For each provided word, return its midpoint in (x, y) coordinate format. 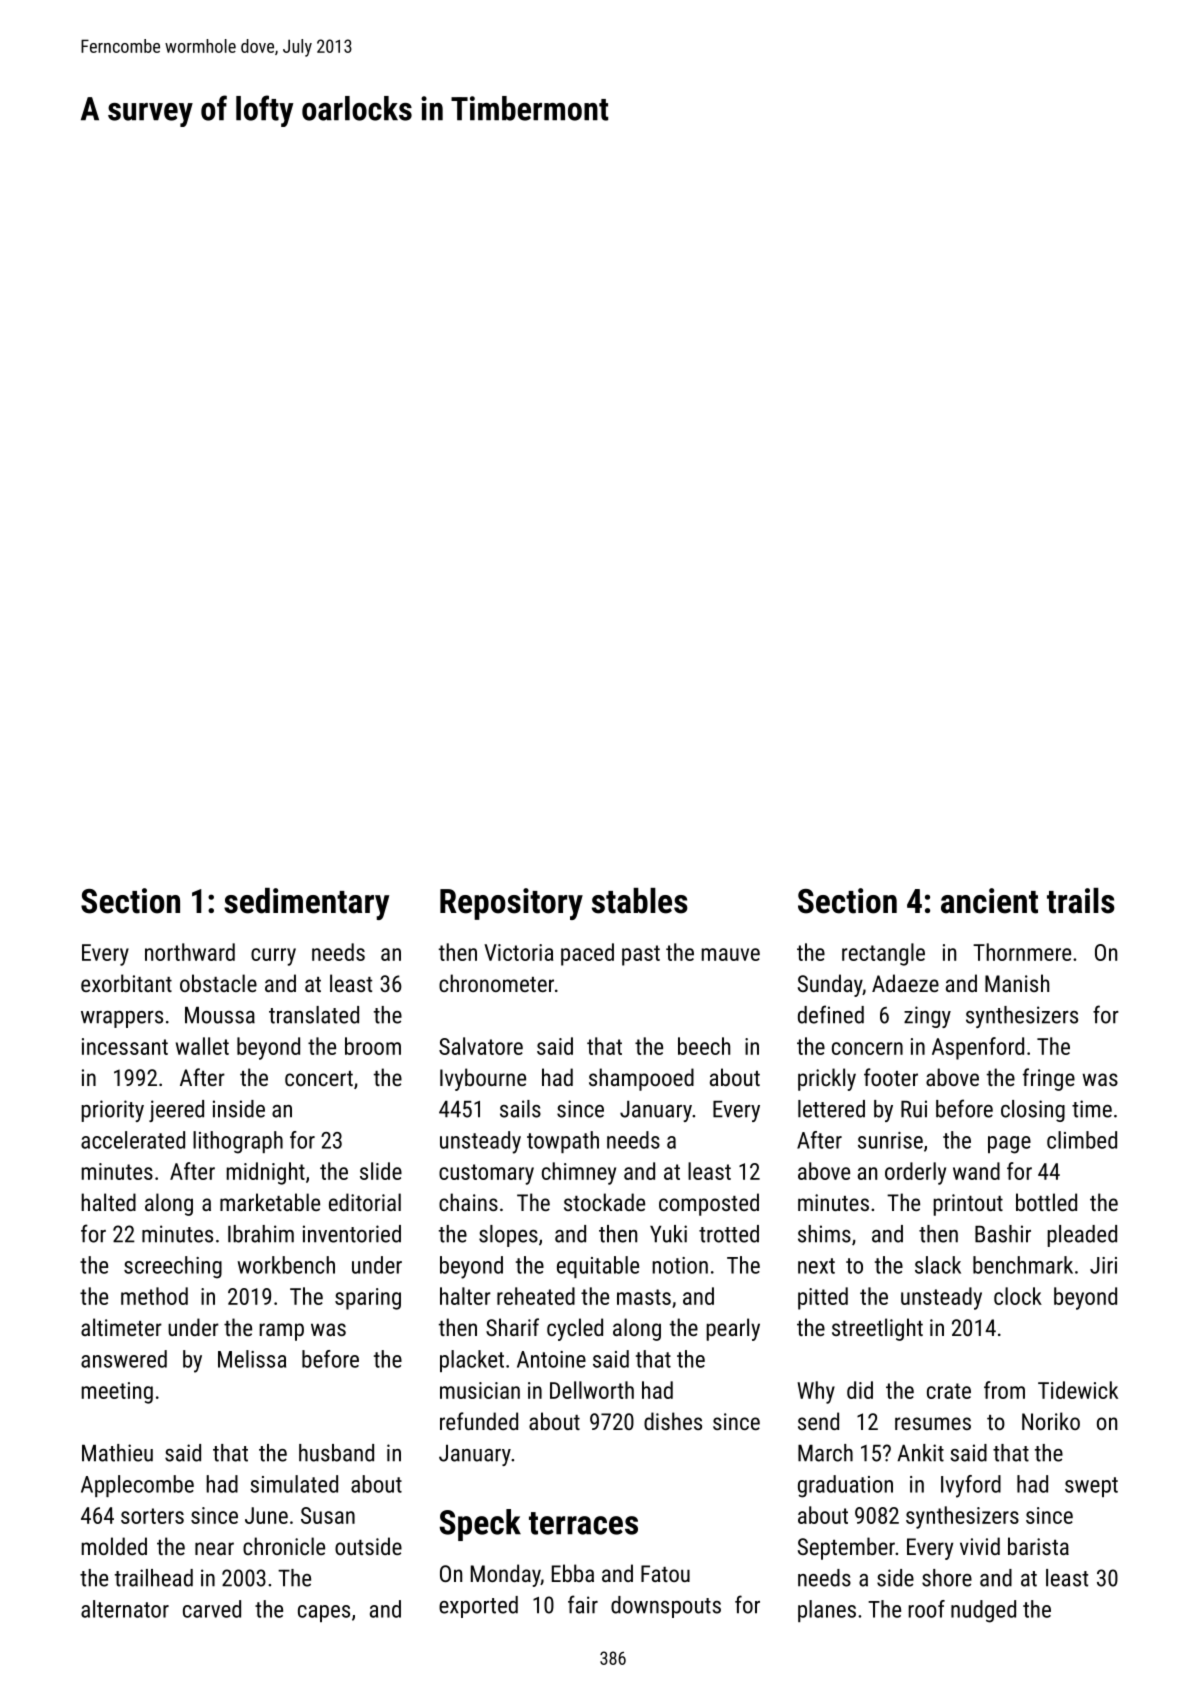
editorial (365, 1202)
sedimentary (306, 904)
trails (1081, 901)
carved (212, 1609)
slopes (508, 1236)
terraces (583, 1523)
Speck (480, 1525)
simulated (294, 1484)
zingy (927, 1017)
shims (824, 1234)
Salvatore (481, 1046)
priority (112, 1111)
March (825, 1453)
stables (640, 901)
